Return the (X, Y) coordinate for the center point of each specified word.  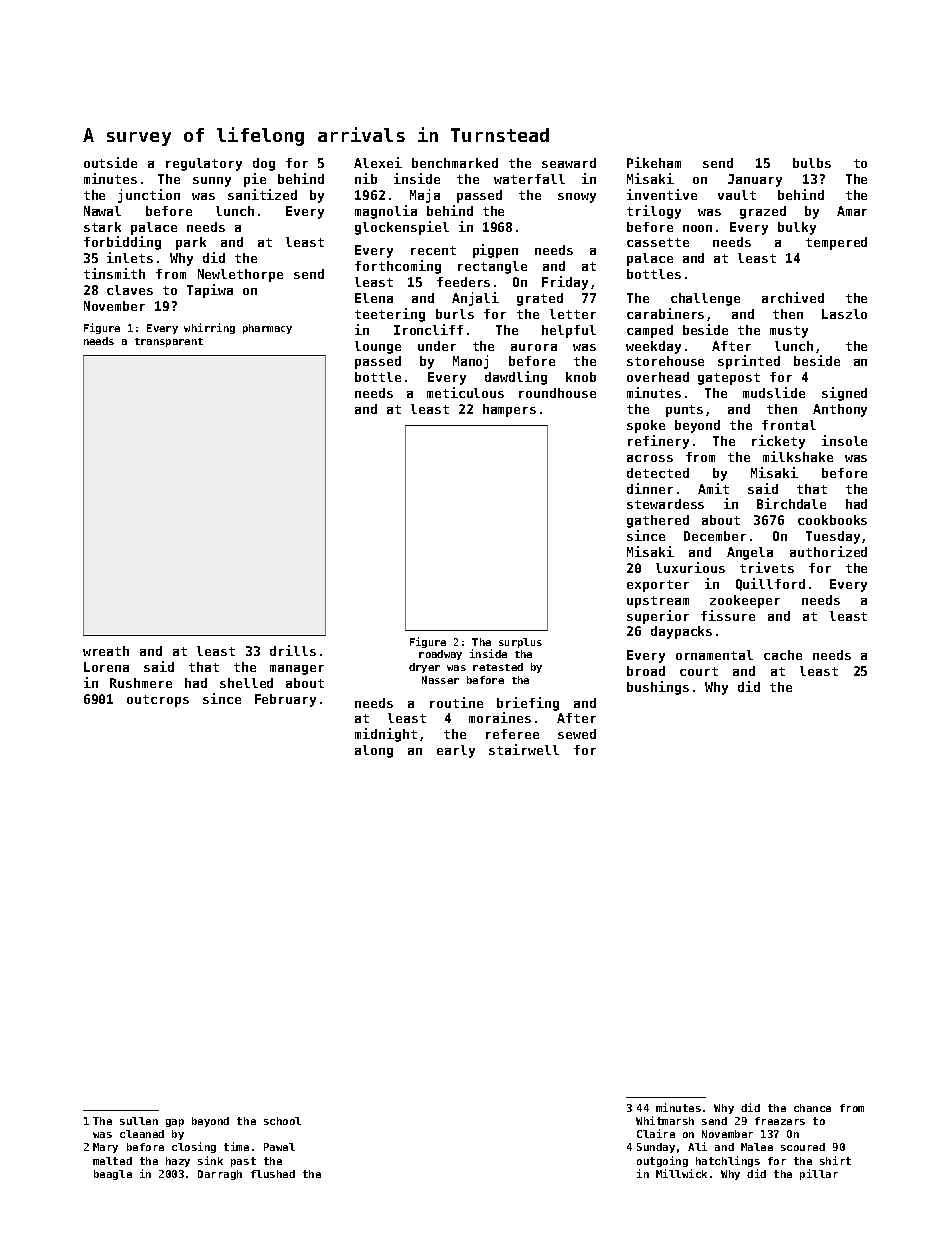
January (755, 180)
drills (293, 650)
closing (194, 1147)
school (282, 1121)
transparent (169, 342)
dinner (650, 488)
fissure (728, 615)
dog (264, 164)
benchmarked (455, 163)
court (699, 671)
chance (812, 1108)
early (456, 751)
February (285, 700)
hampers (509, 410)
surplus (520, 643)
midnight (386, 735)
